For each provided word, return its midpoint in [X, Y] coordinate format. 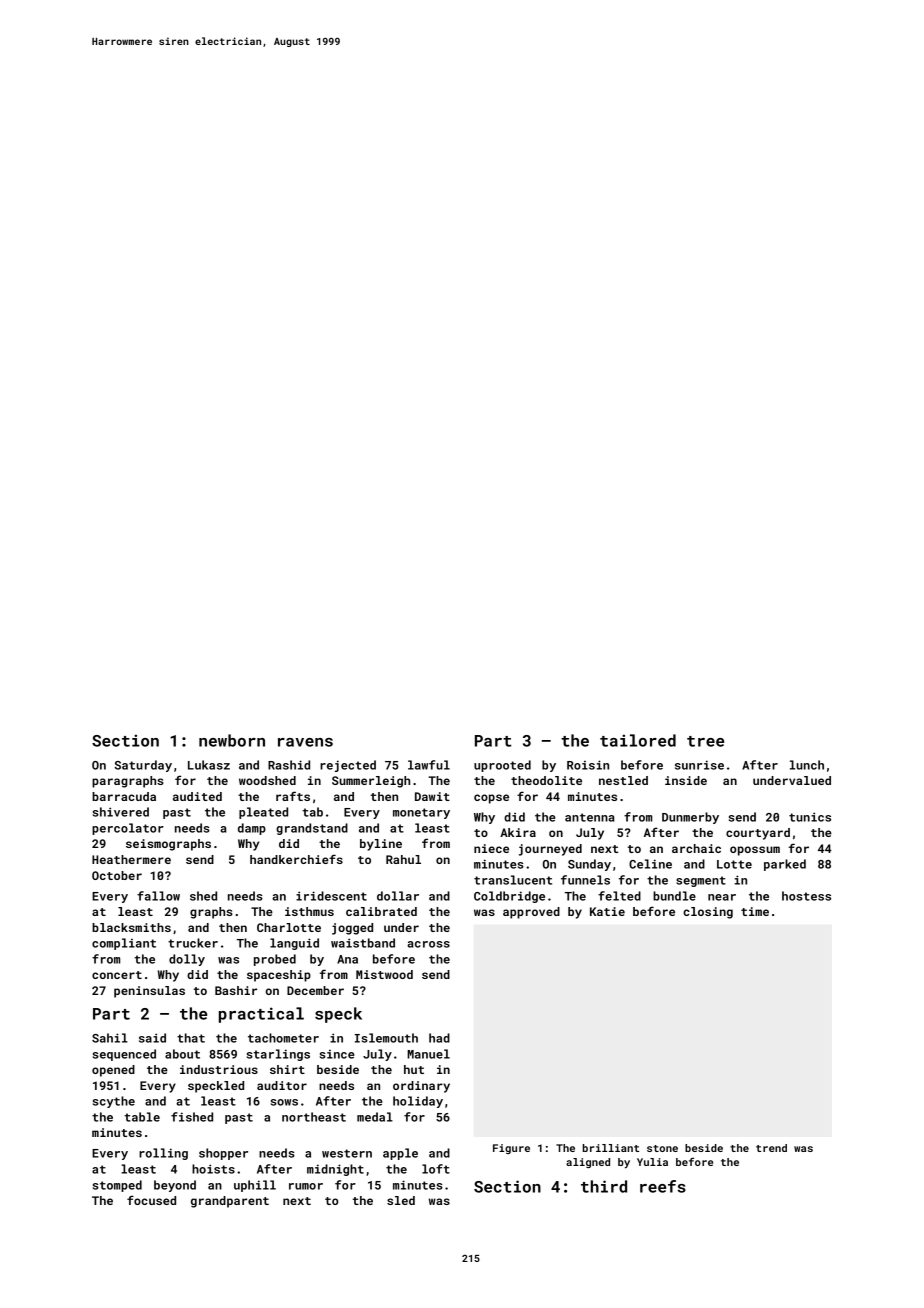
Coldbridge [509, 897]
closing [708, 913]
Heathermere [131, 859]
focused [151, 1200]
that [191, 1038]
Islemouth [386, 1038]
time [755, 911]
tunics [810, 817]
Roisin [588, 765]
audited [197, 796]
